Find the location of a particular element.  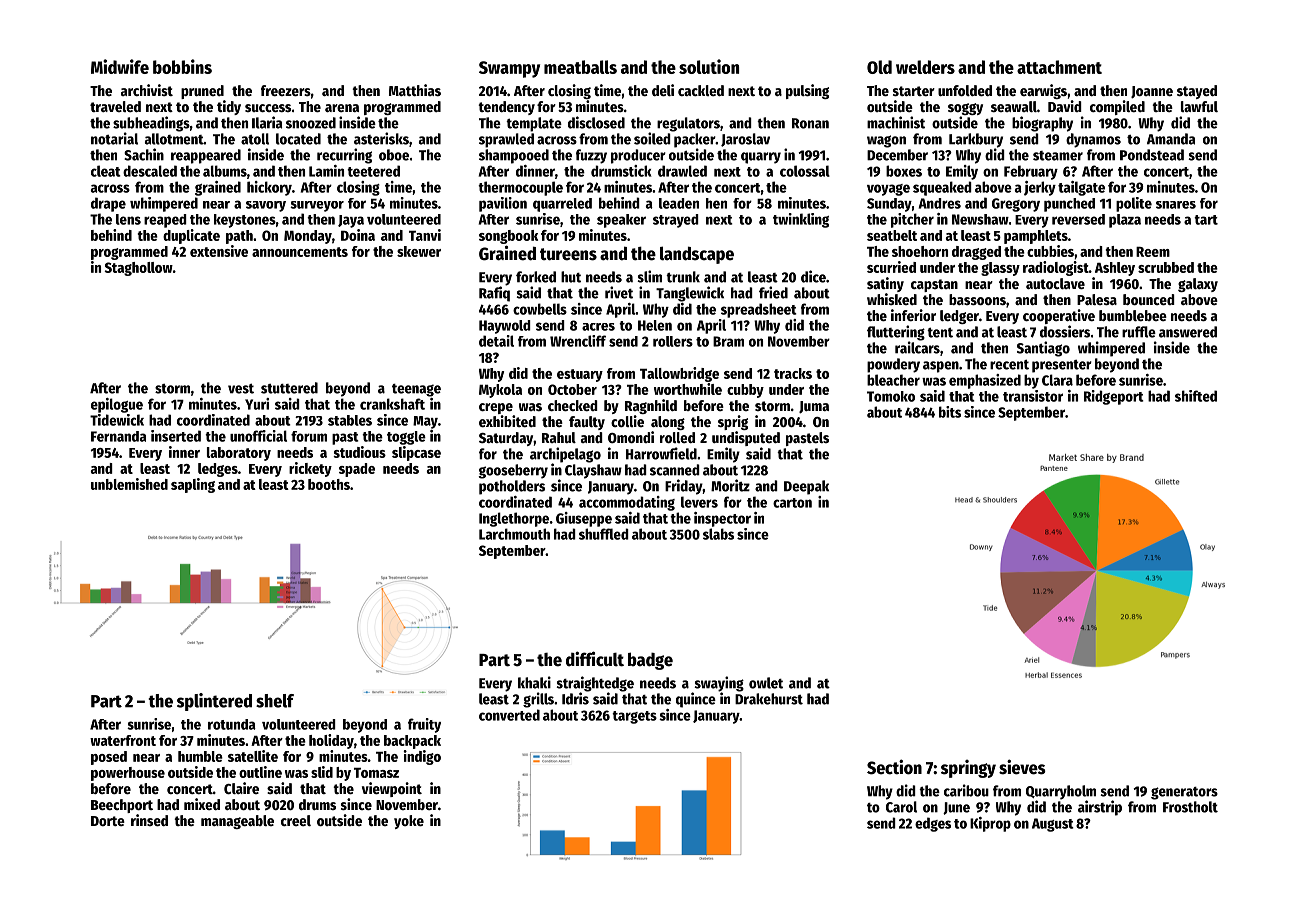

waterfront is located at coordinates (123, 740).
